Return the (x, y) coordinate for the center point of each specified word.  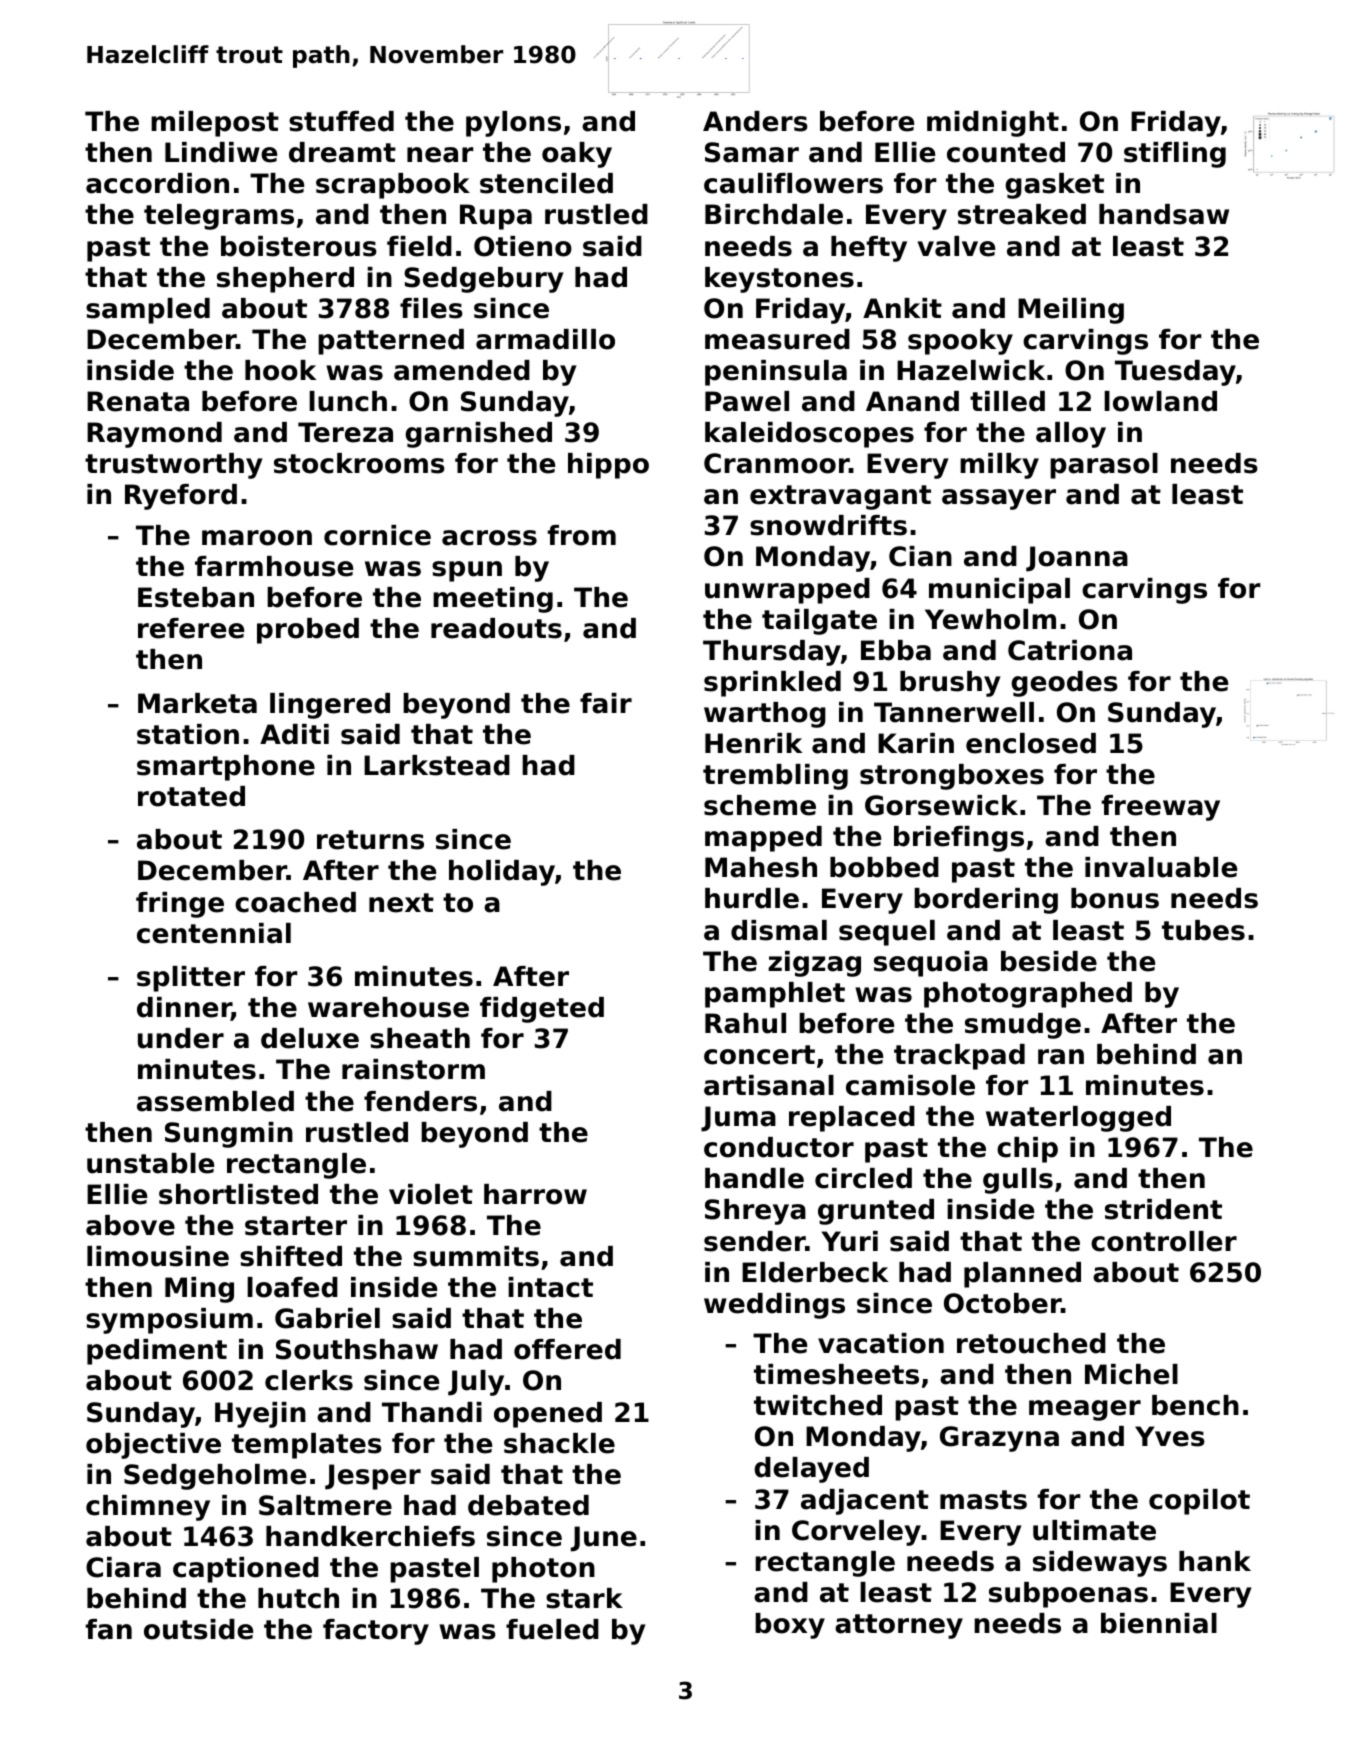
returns (370, 840)
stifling (1175, 155)
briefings (959, 839)
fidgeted (542, 1010)
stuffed (341, 121)
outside (198, 1629)
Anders (755, 121)
